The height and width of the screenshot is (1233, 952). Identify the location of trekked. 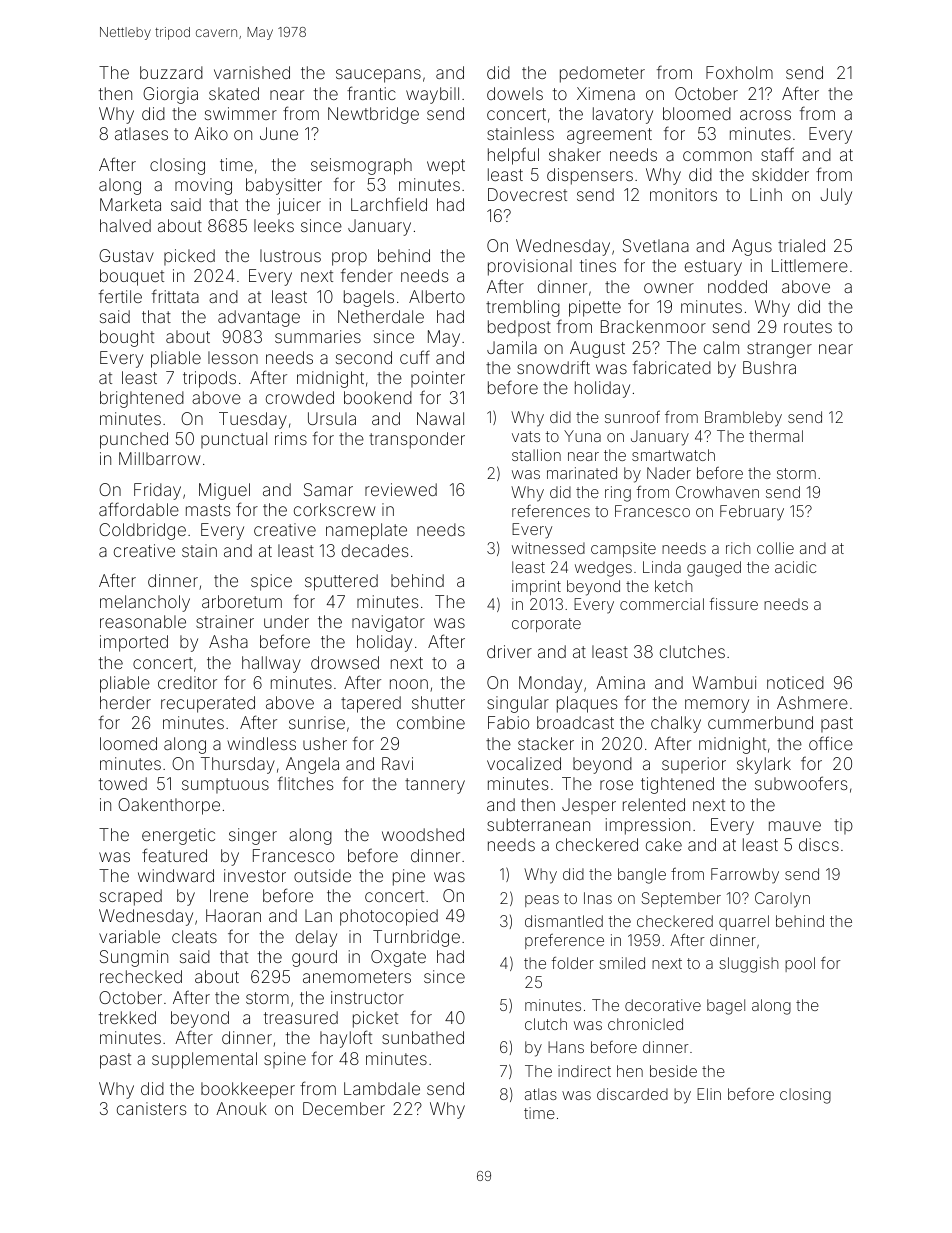
(127, 1017).
